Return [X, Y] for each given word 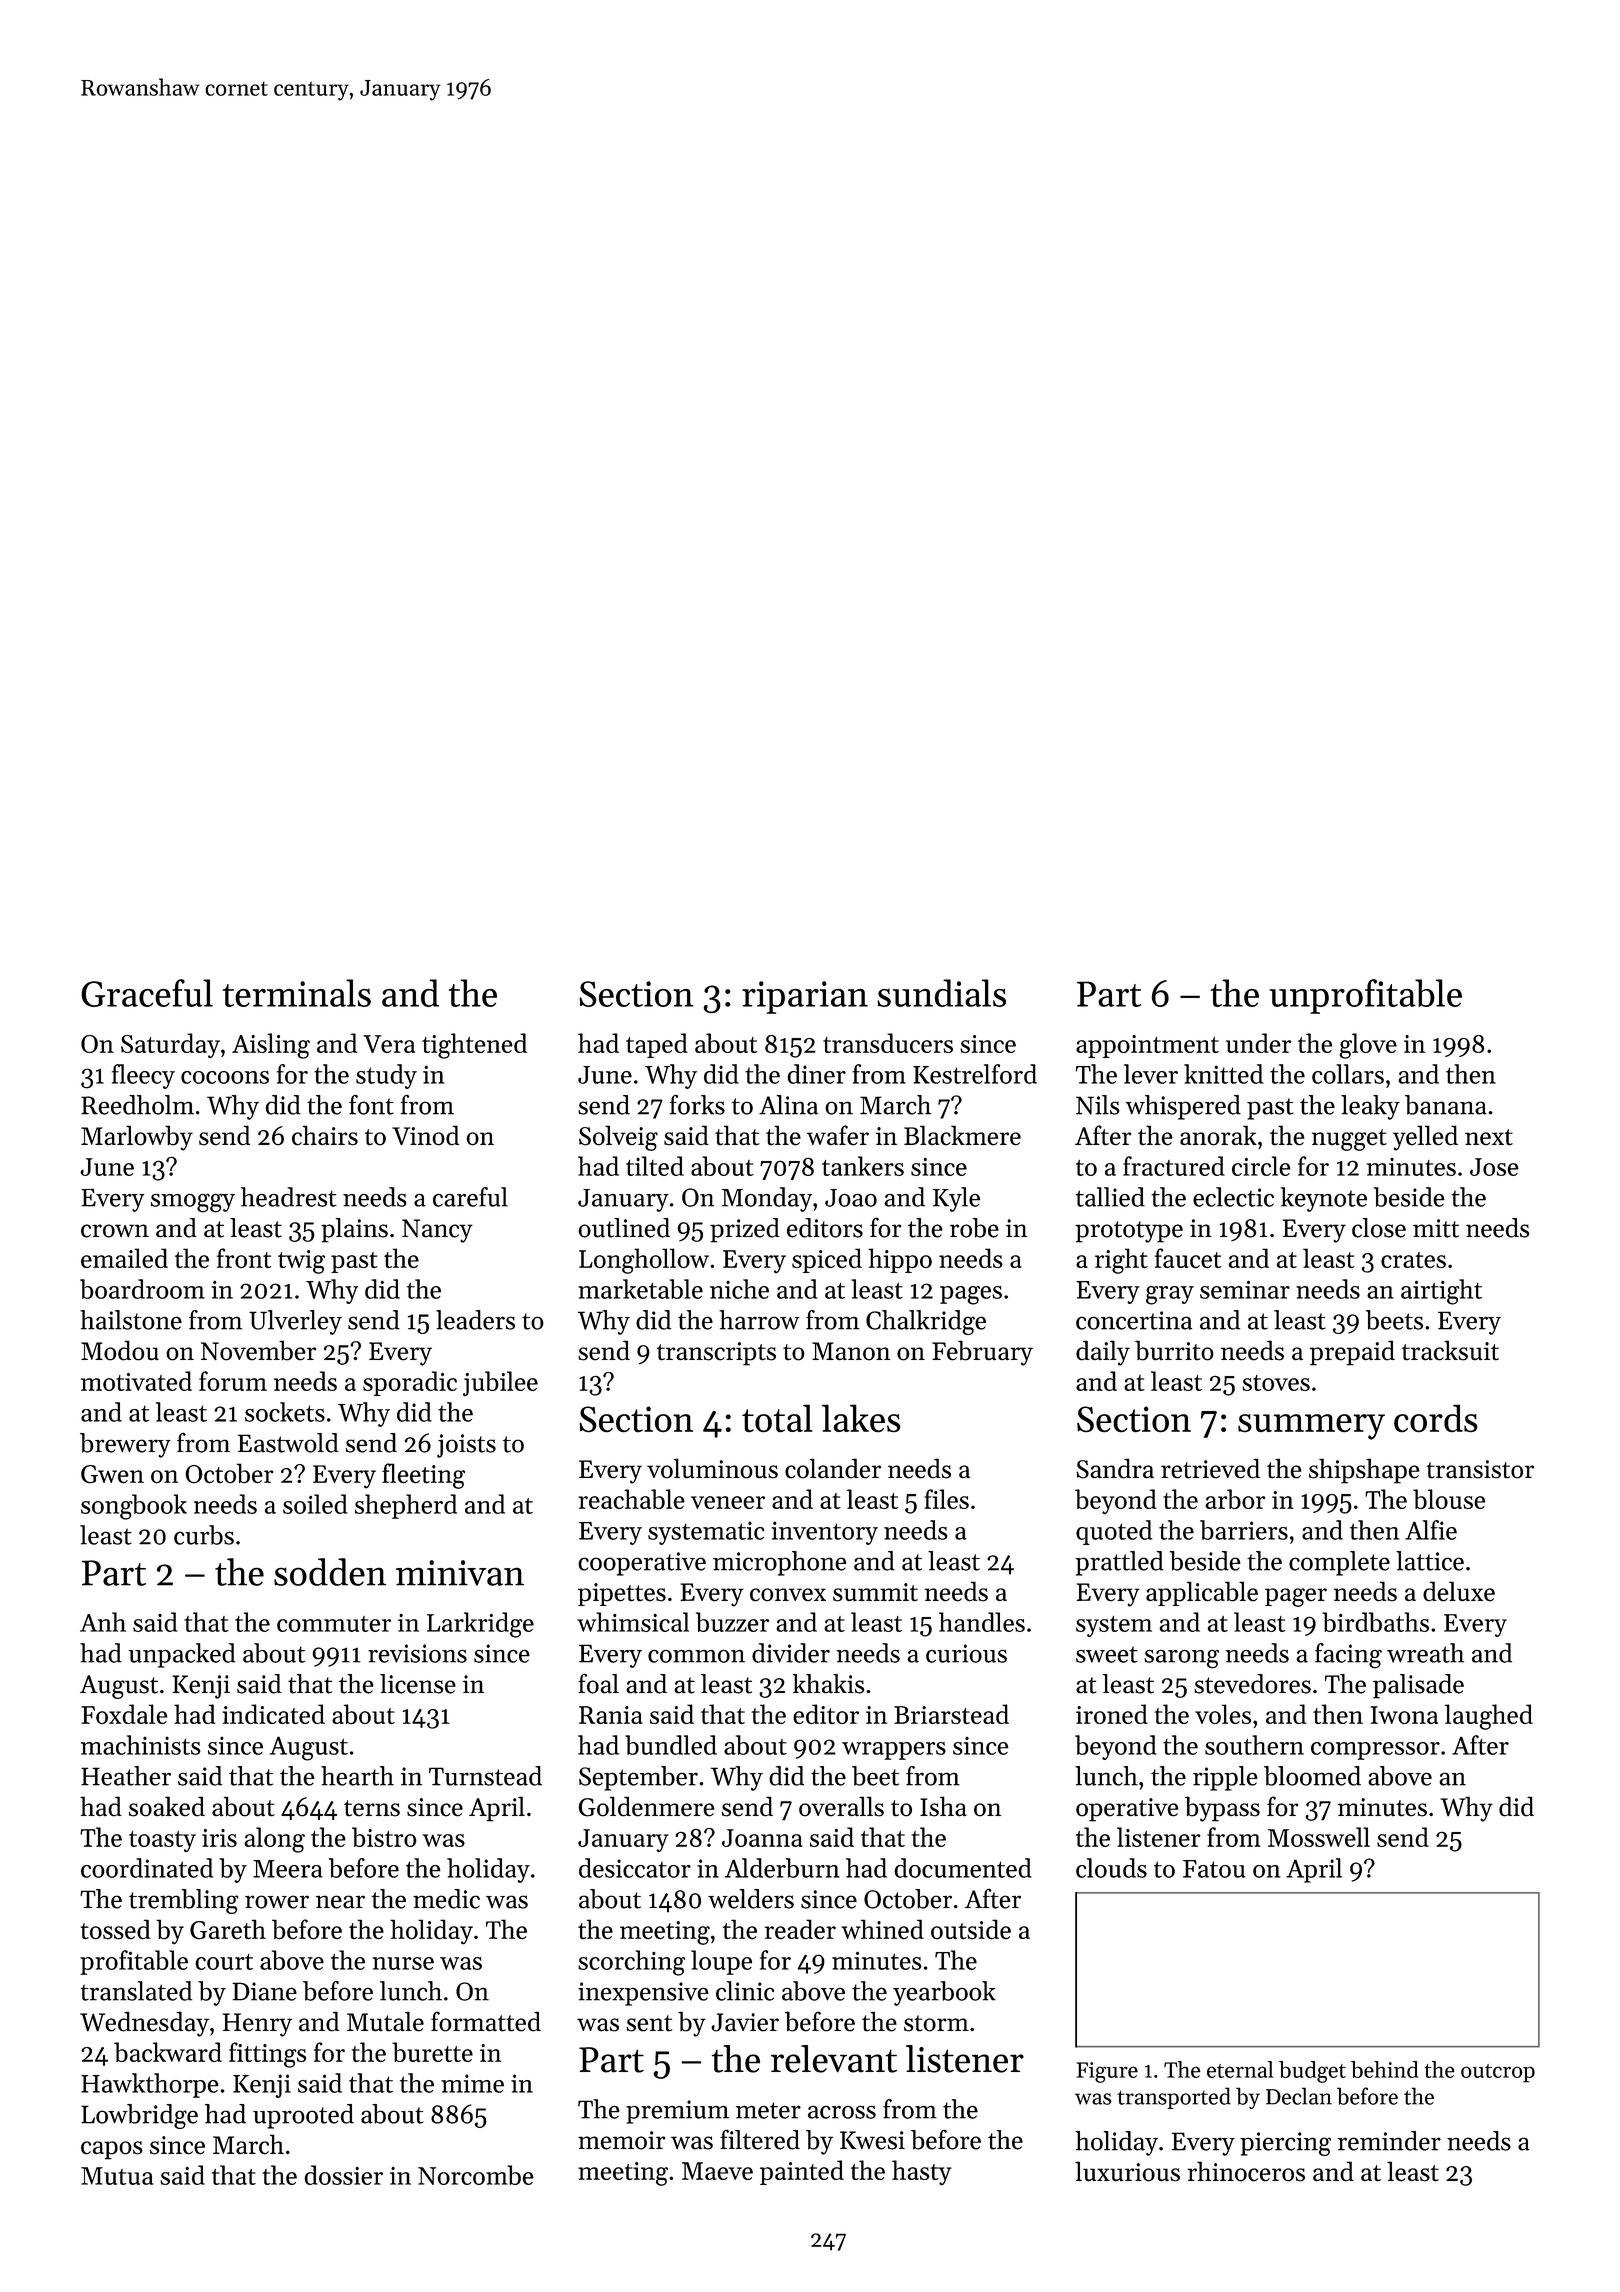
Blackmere [962, 1135]
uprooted [303, 2116]
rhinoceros [1246, 2171]
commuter [334, 1624]
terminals [297, 993]
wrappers [894, 1751]
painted [802, 2172]
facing [1348, 1656]
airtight [1441, 1292]
